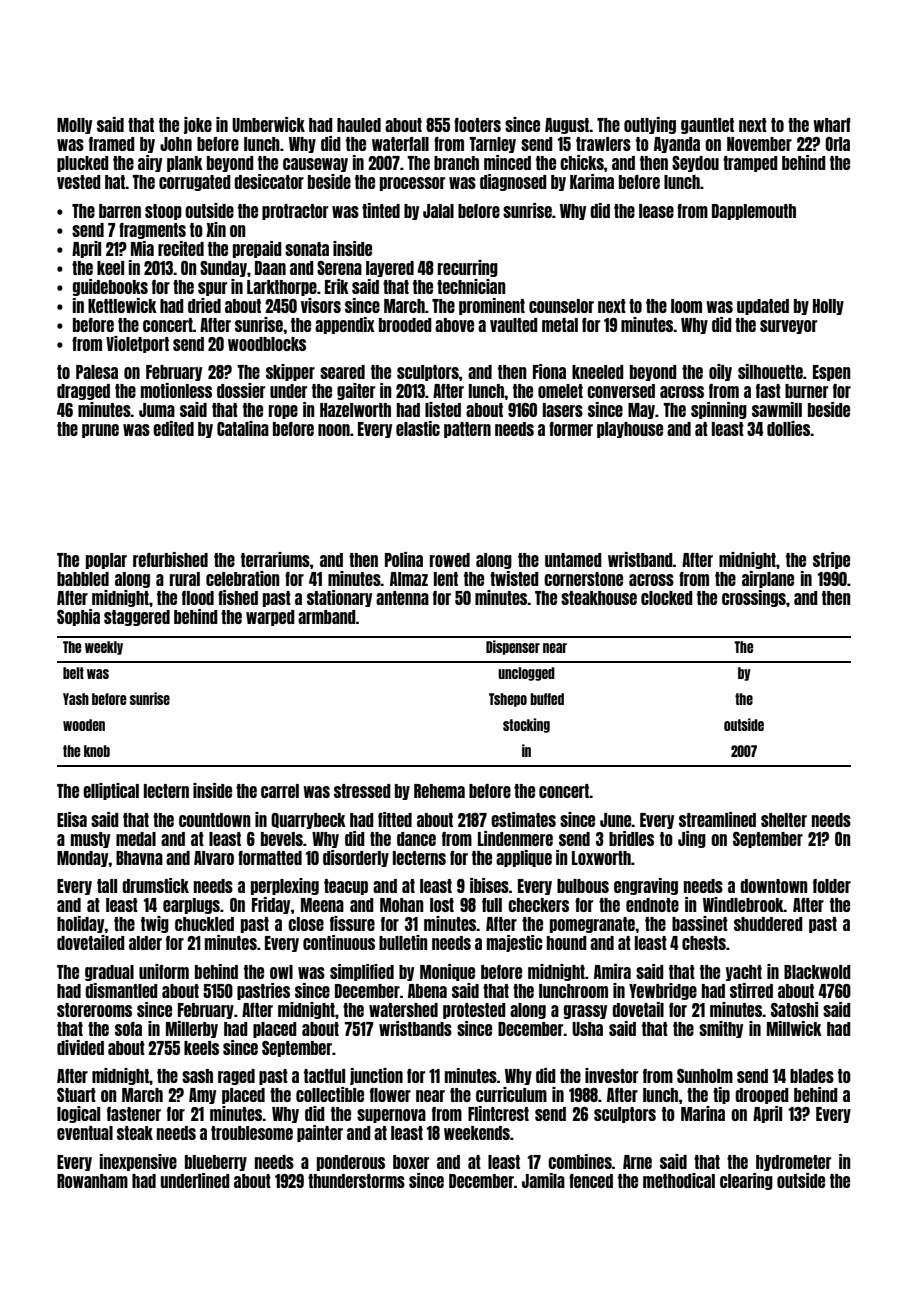 The image size is (908, 1316). Describe the element at coordinates (76, 1095) in the screenshot. I see `Stuart` at that location.
